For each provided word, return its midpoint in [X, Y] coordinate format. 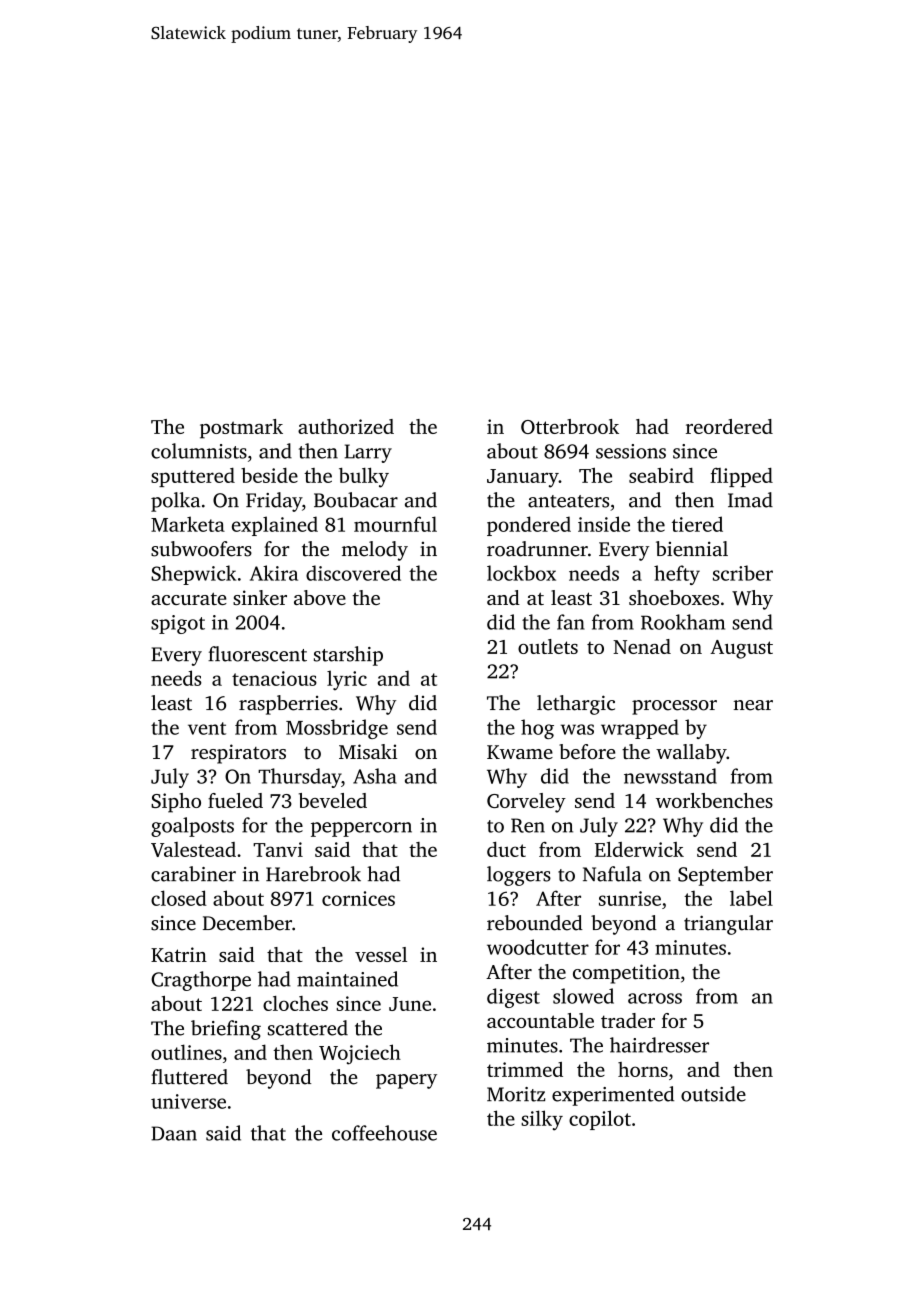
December [247, 923]
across [655, 998]
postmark [241, 429]
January [523, 478]
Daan [174, 1133]
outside [713, 1094]
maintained [347, 979]
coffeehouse [384, 1133]
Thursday [299, 778]
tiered [697, 524]
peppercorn [361, 829]
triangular [728, 925]
